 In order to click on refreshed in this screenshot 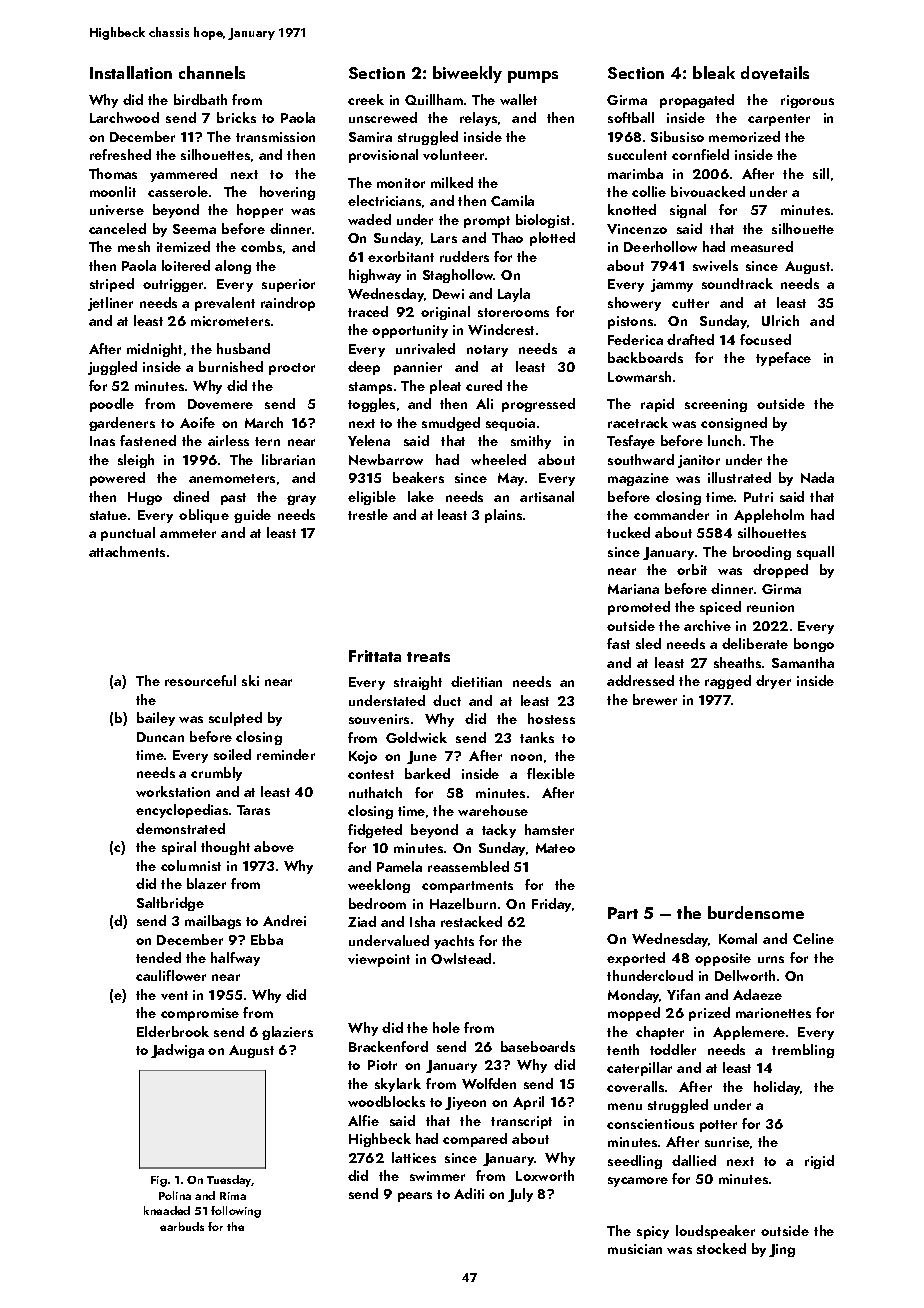, I will do `click(120, 154)`.
